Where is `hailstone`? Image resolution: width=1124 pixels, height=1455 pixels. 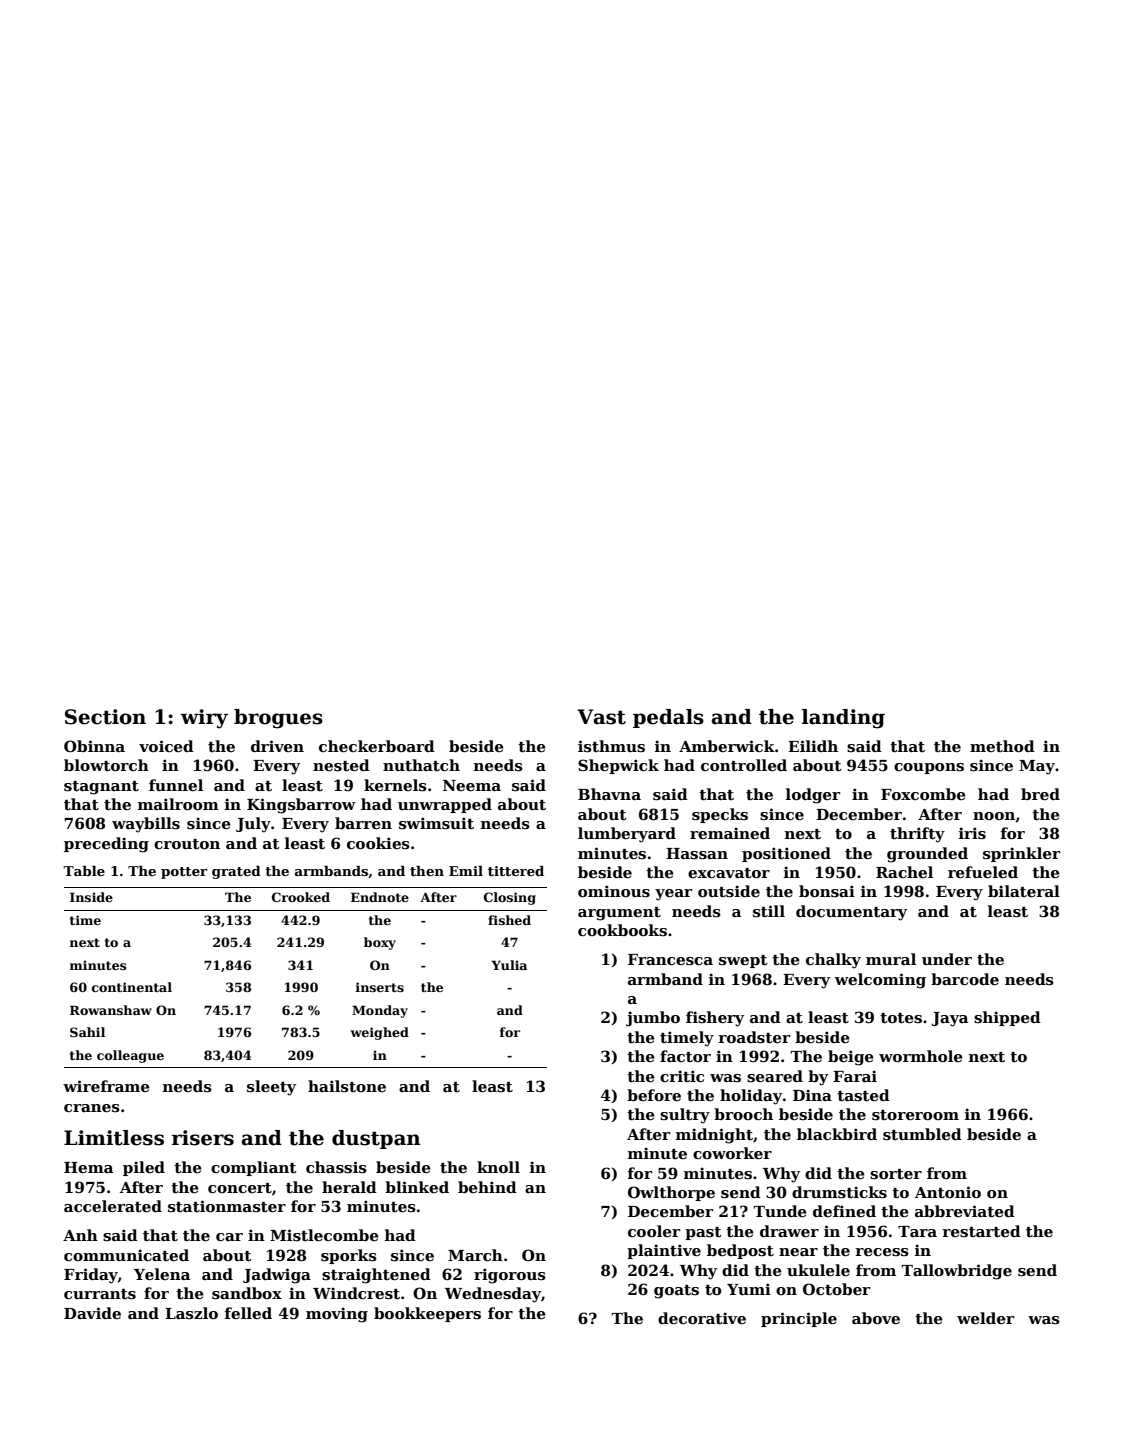
hailstone is located at coordinates (347, 1086).
